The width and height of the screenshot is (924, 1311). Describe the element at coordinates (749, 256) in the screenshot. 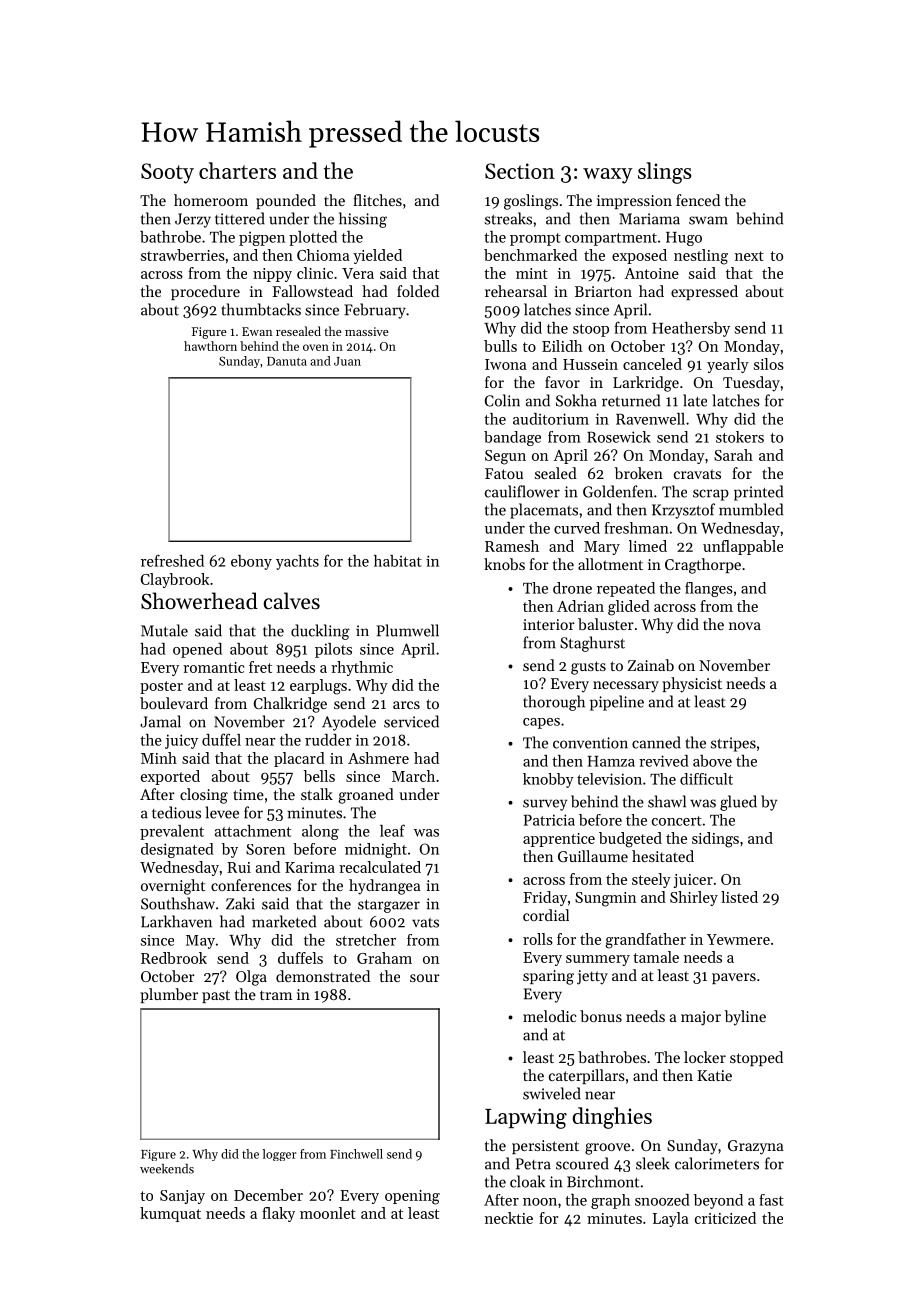

I see `next` at that location.
